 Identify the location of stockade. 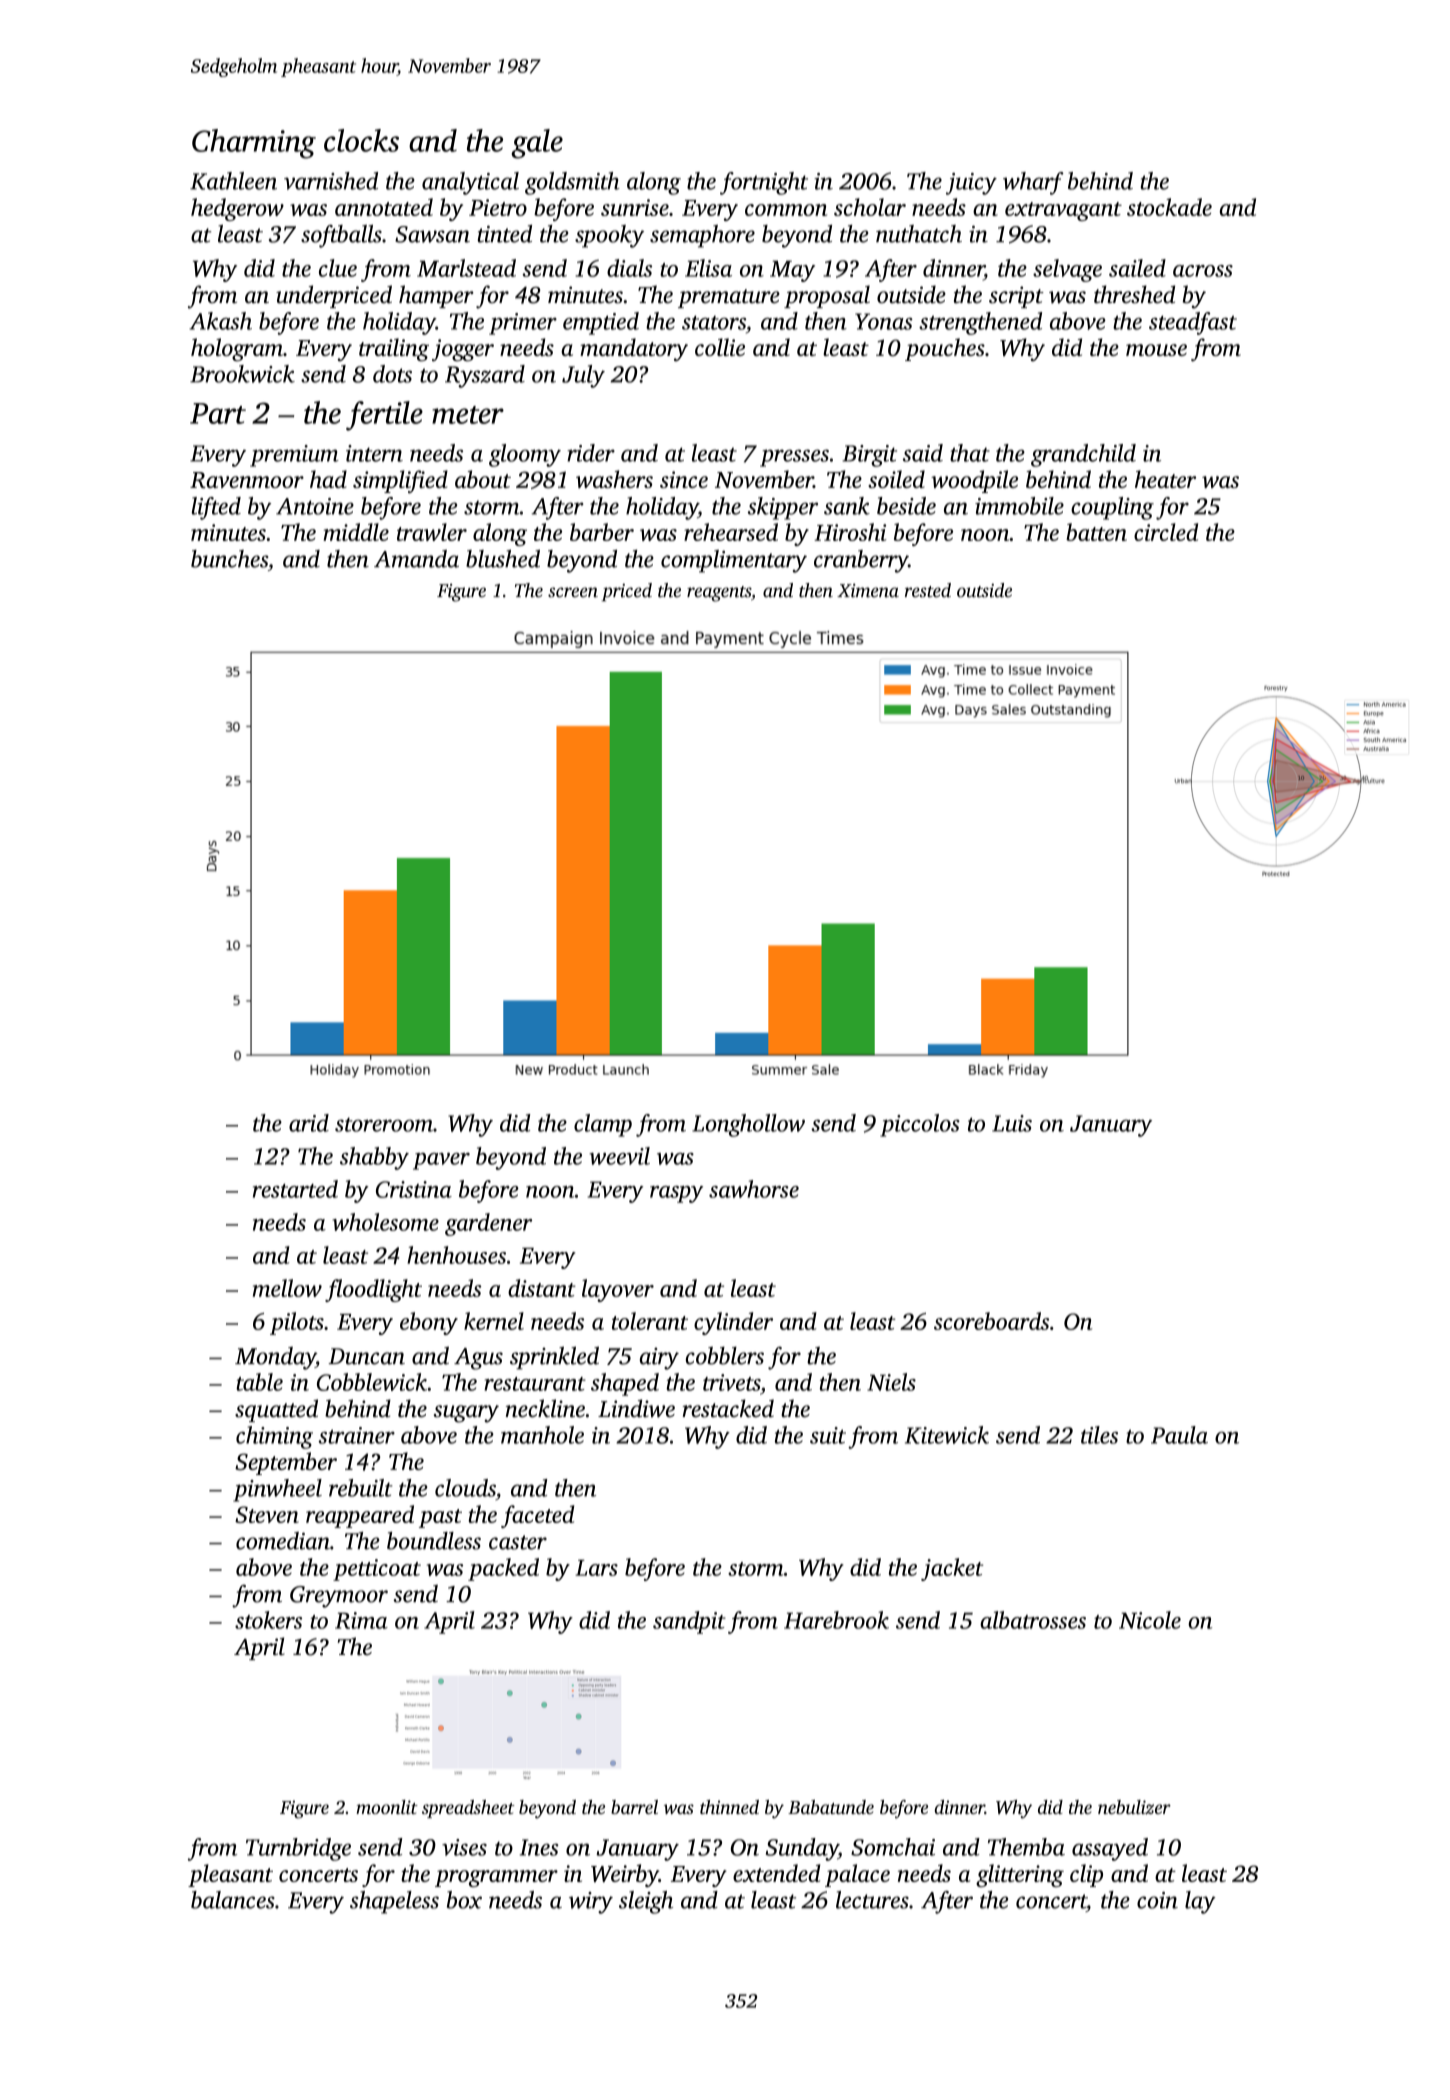
(1169, 207).
